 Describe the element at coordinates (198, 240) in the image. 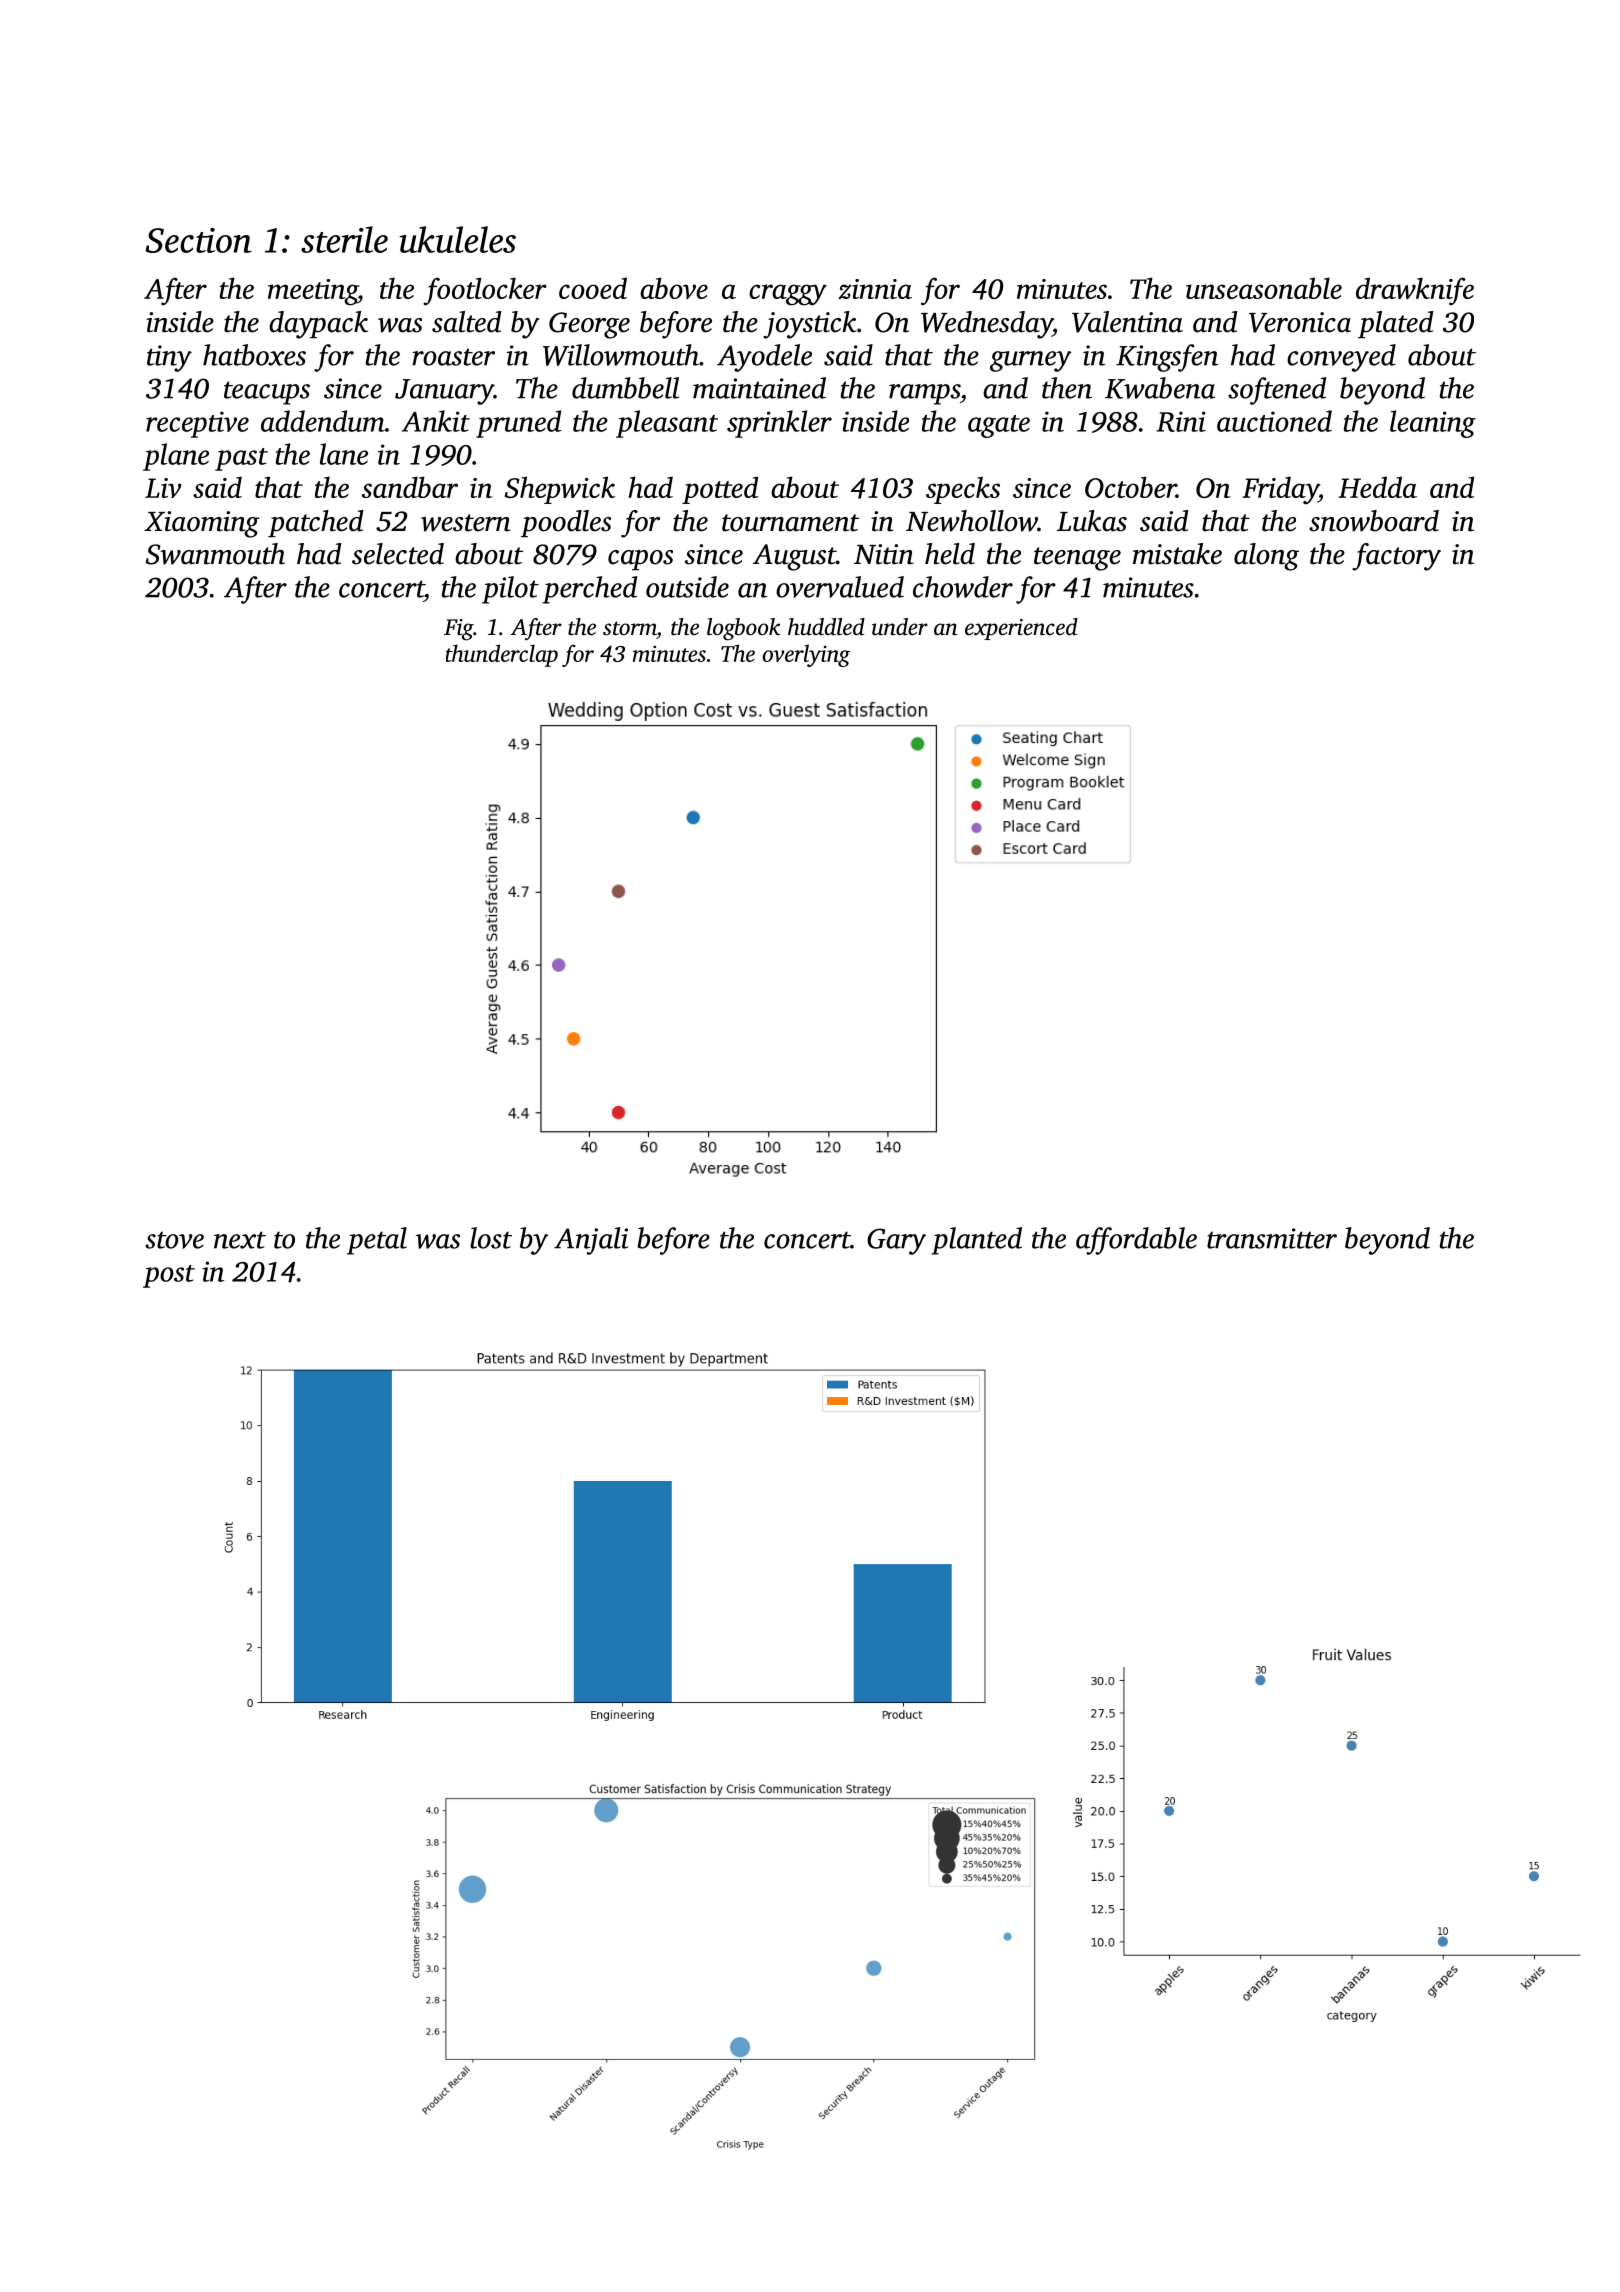

I see `Section` at that location.
